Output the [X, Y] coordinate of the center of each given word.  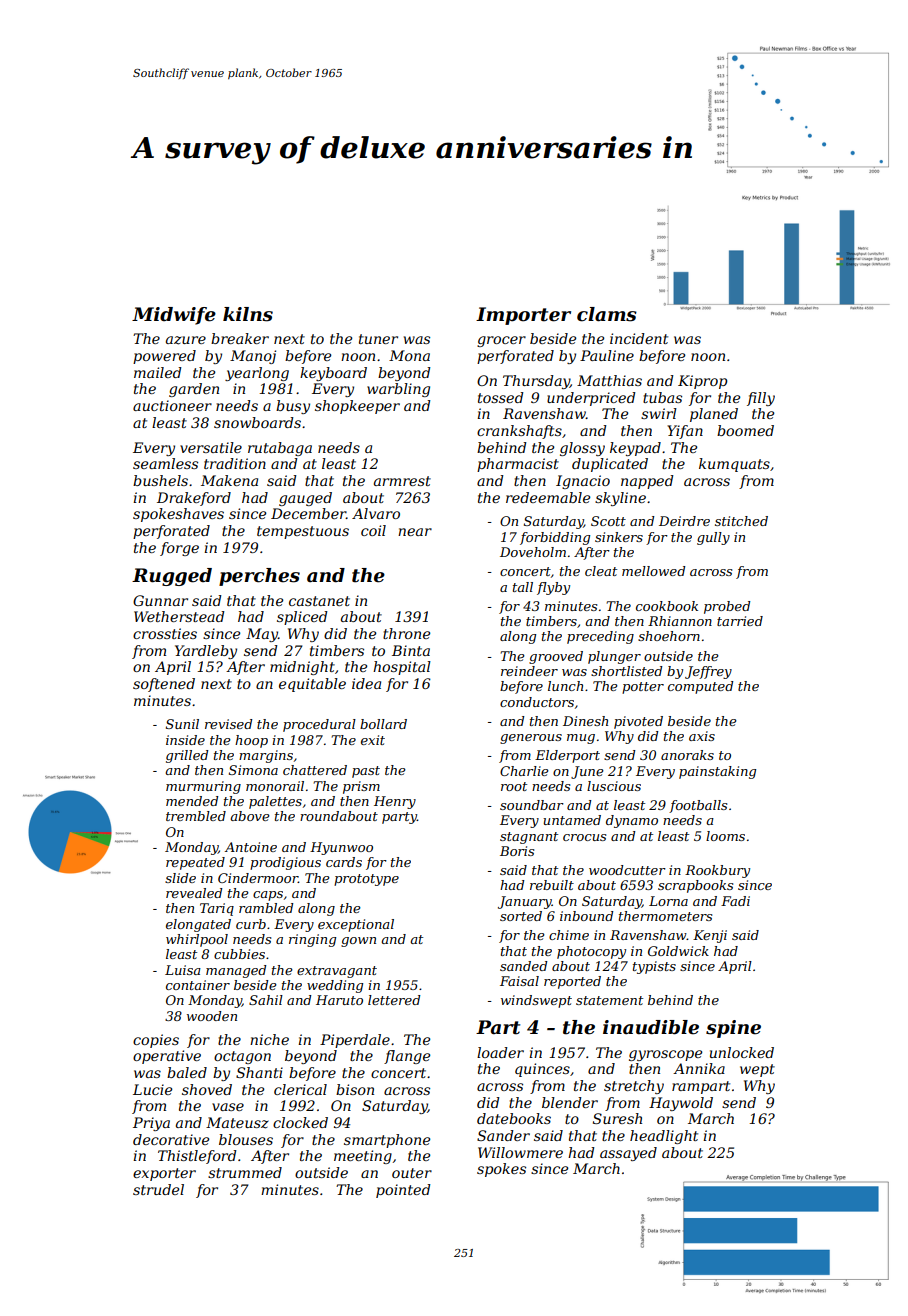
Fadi [735, 901]
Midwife [174, 316]
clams [607, 314]
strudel [158, 1189]
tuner [378, 339]
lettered [394, 1000]
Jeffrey [708, 672]
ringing [312, 940]
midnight [302, 668]
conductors [537, 702]
